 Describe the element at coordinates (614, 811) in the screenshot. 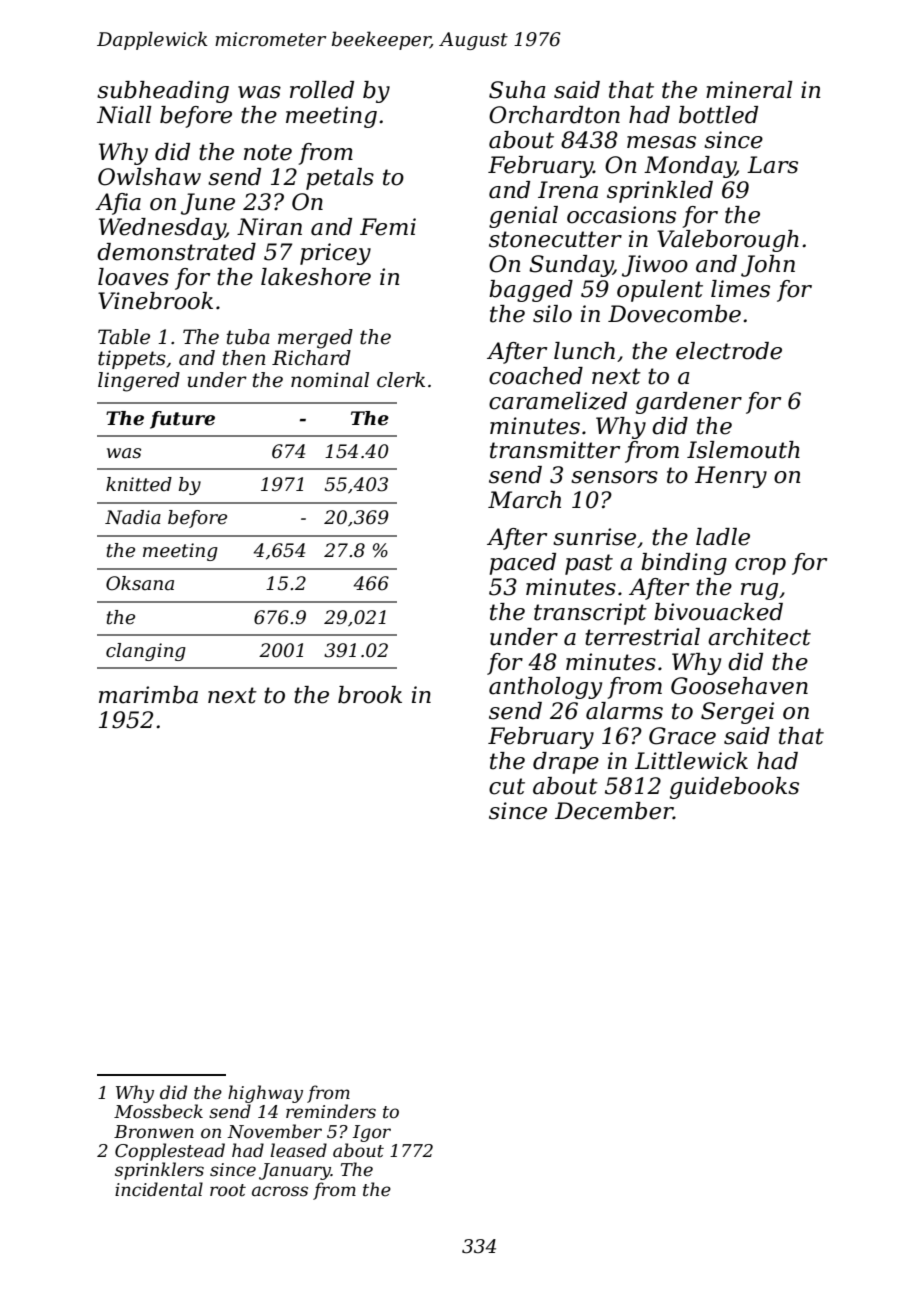

I see `December` at that location.
